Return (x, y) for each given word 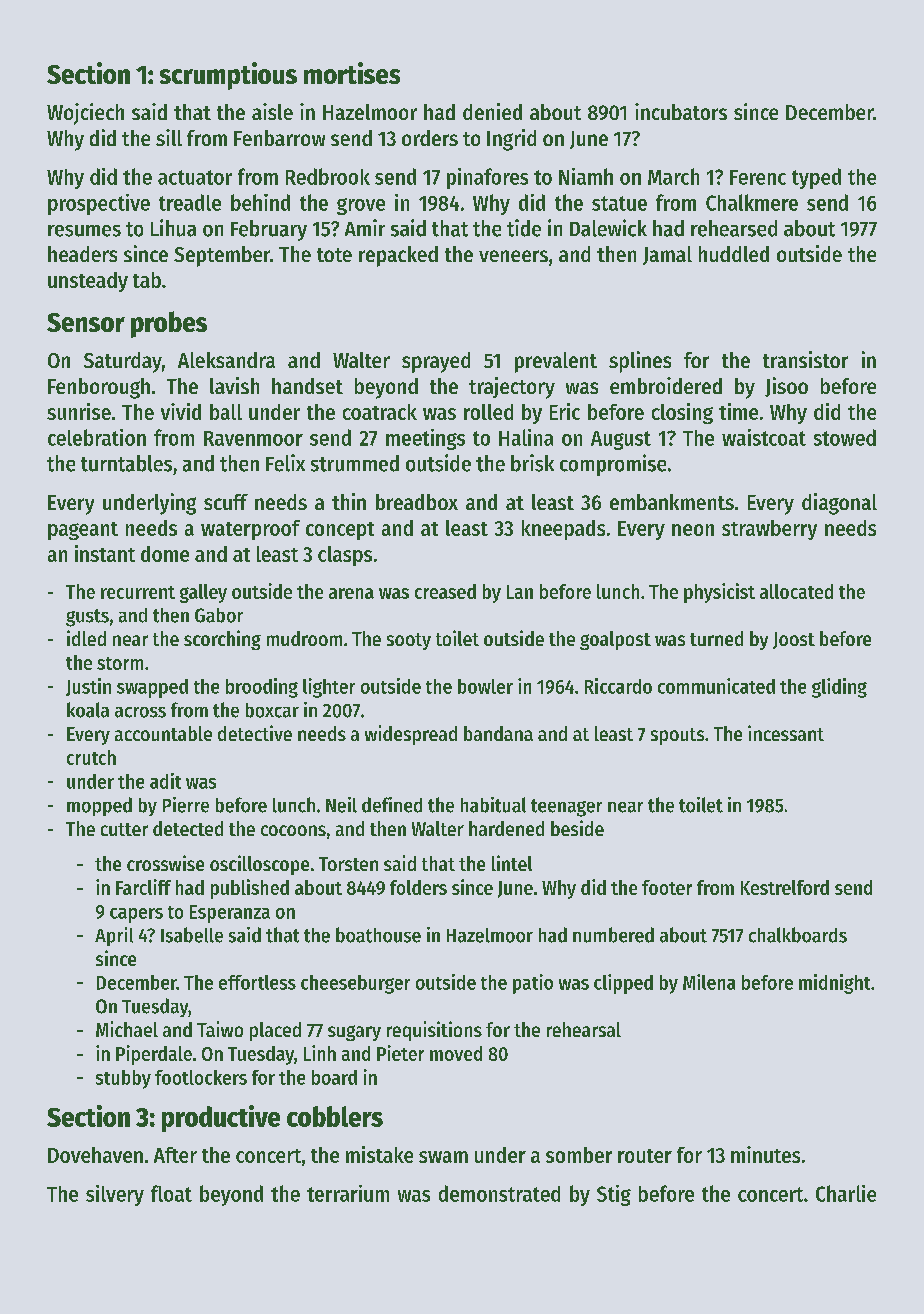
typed (816, 178)
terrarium (348, 1193)
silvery (115, 1195)
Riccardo (618, 686)
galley (203, 593)
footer (667, 887)
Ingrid (511, 140)
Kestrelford (785, 887)
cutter (124, 829)
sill (169, 137)
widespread (411, 735)
